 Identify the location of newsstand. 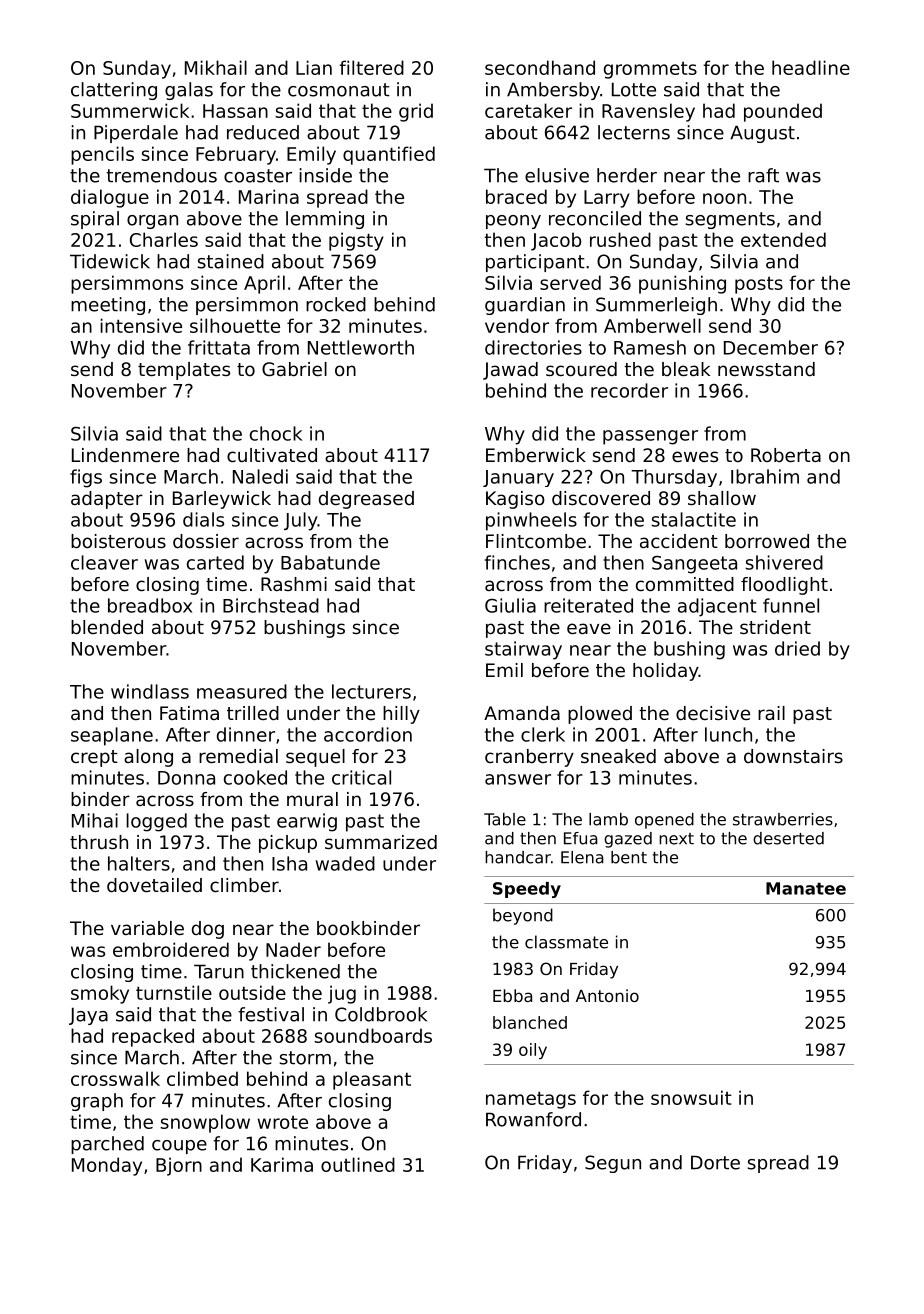
(766, 369).
